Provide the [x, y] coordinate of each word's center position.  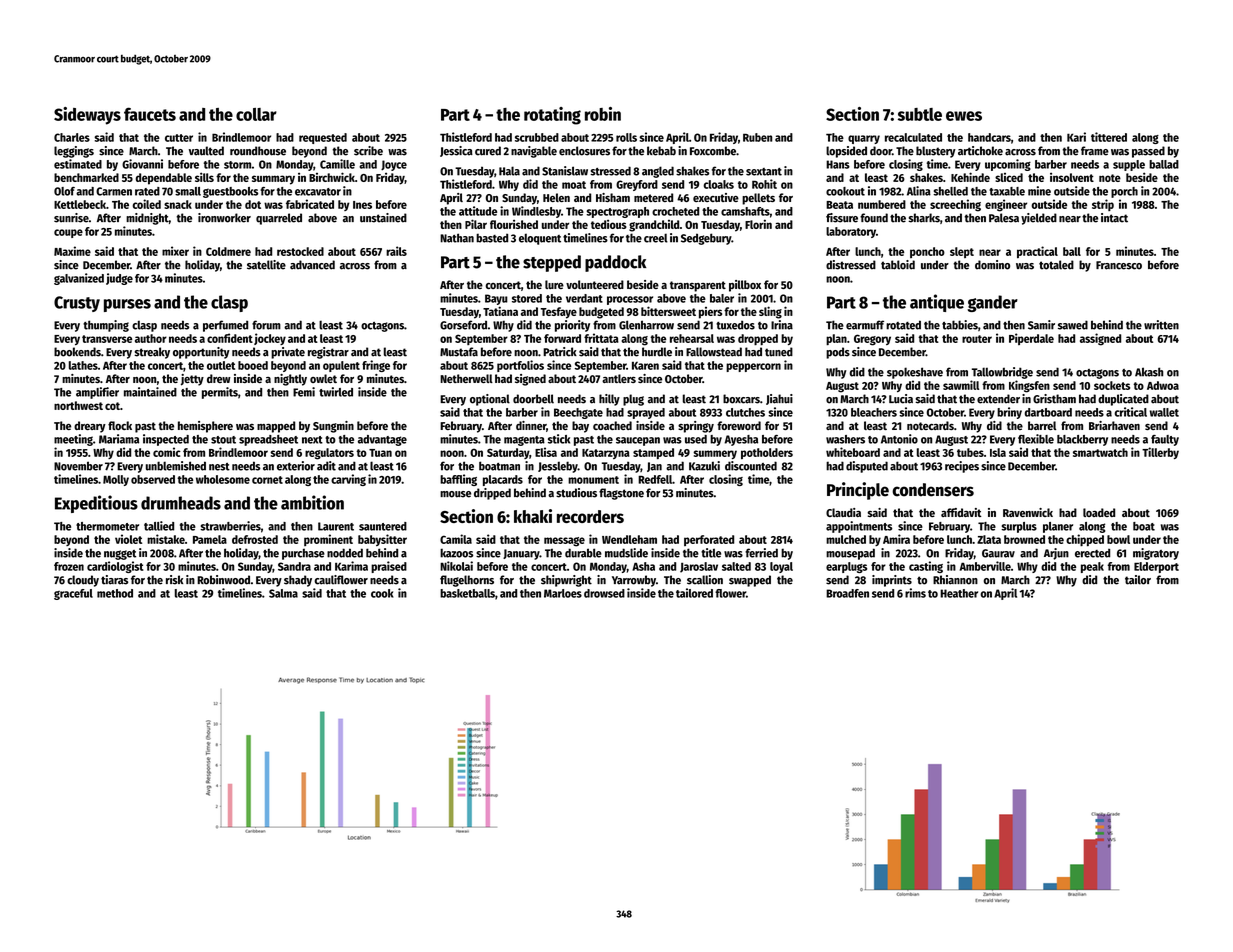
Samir [1041, 325]
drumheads [181, 503]
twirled [336, 392]
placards [503, 480]
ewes [964, 116]
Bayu [496, 299]
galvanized [79, 279]
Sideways [87, 116]
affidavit [961, 512]
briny [1009, 413]
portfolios [520, 366]
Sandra [294, 566]
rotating [552, 116]
